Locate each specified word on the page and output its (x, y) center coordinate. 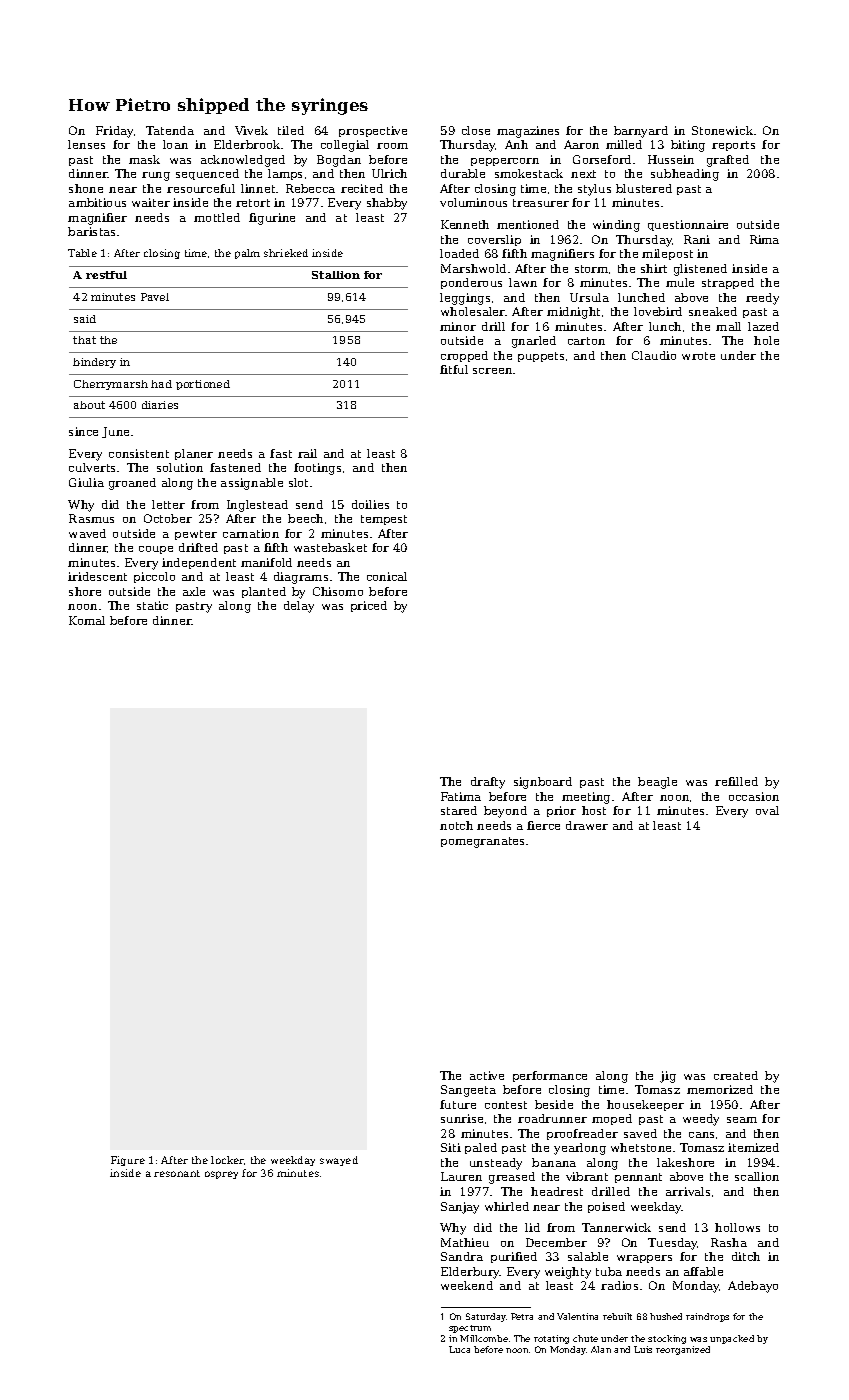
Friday (114, 132)
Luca (459, 1349)
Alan (601, 1349)
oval (767, 810)
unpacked (732, 1339)
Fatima (461, 796)
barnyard (641, 132)
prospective (373, 131)
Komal (87, 620)
